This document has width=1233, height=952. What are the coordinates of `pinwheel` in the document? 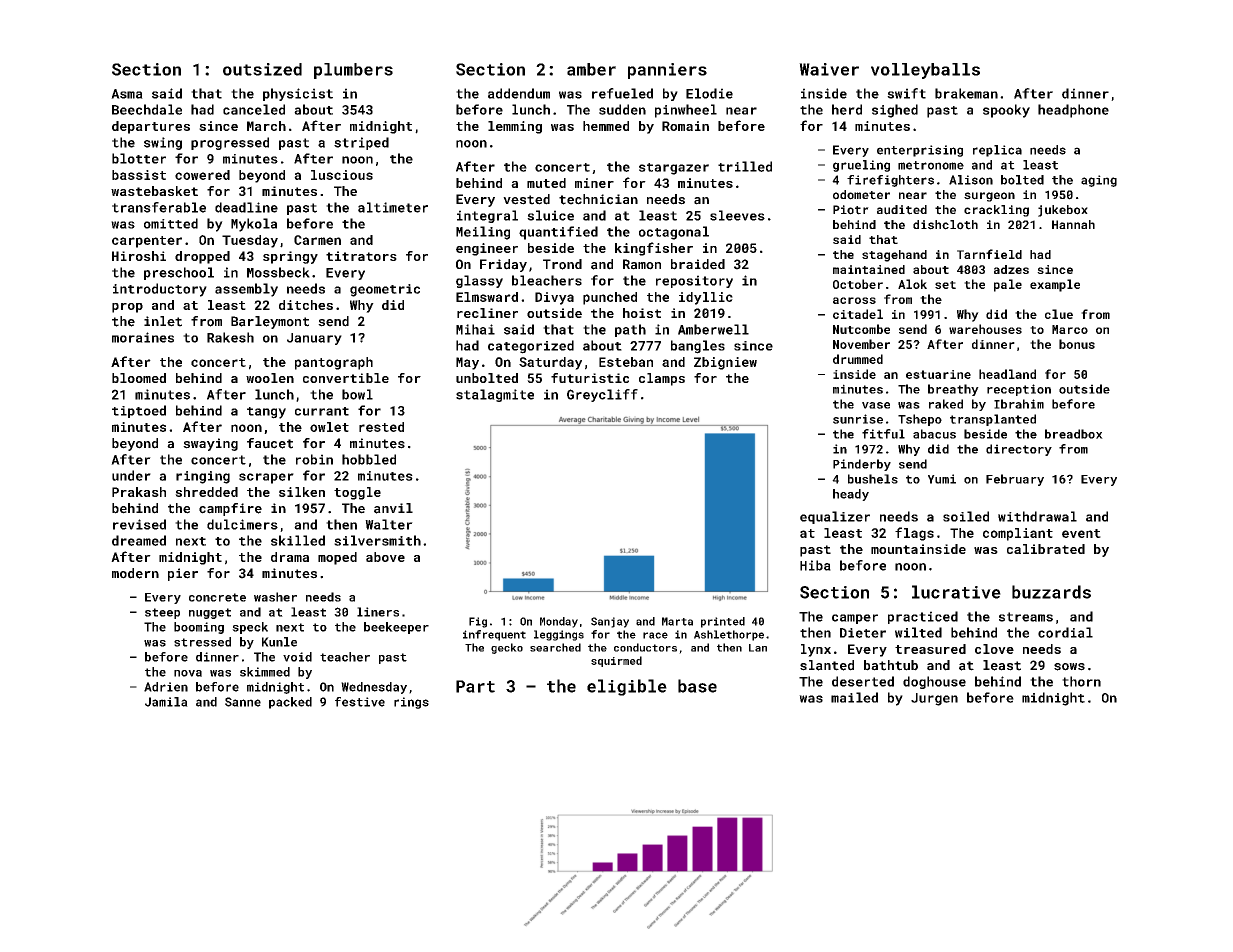 It's located at (686, 111).
